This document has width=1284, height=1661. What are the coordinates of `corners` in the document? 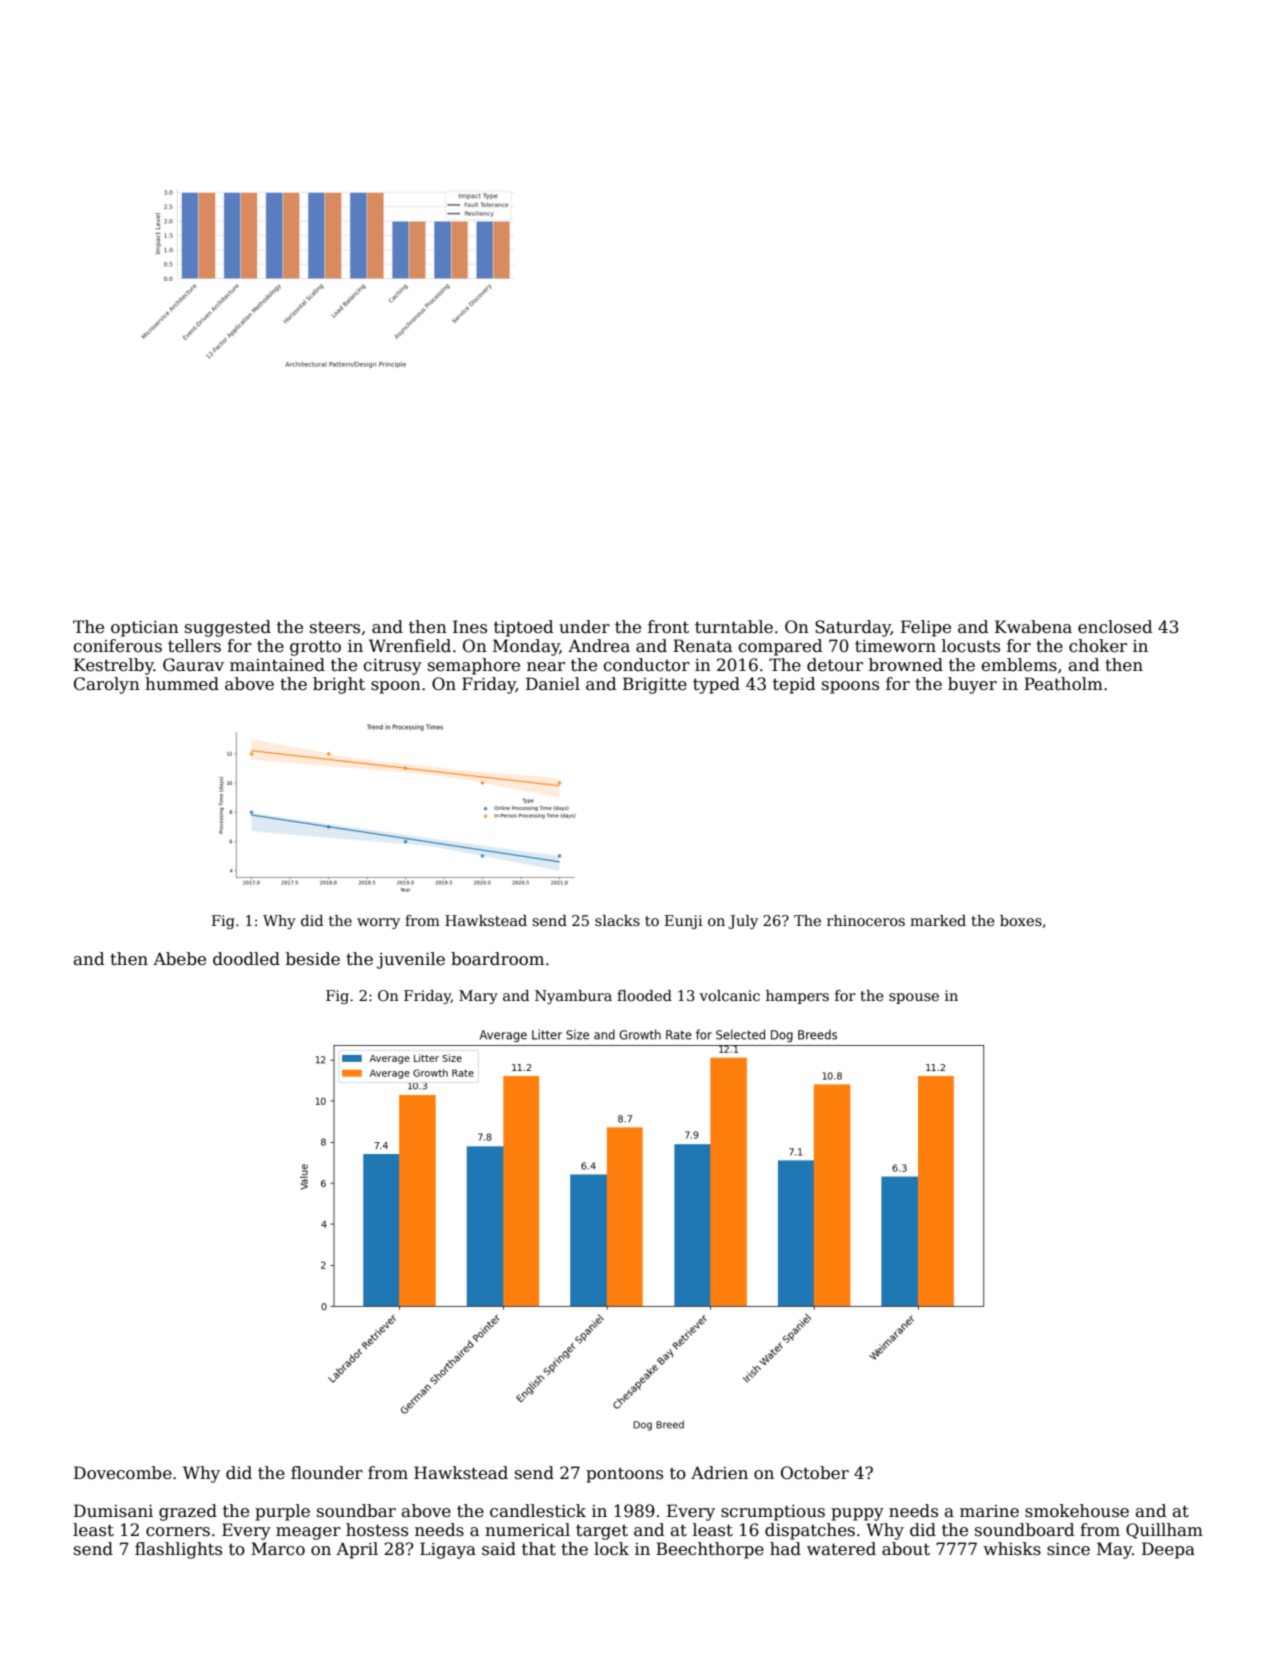 It's located at (178, 1532).
